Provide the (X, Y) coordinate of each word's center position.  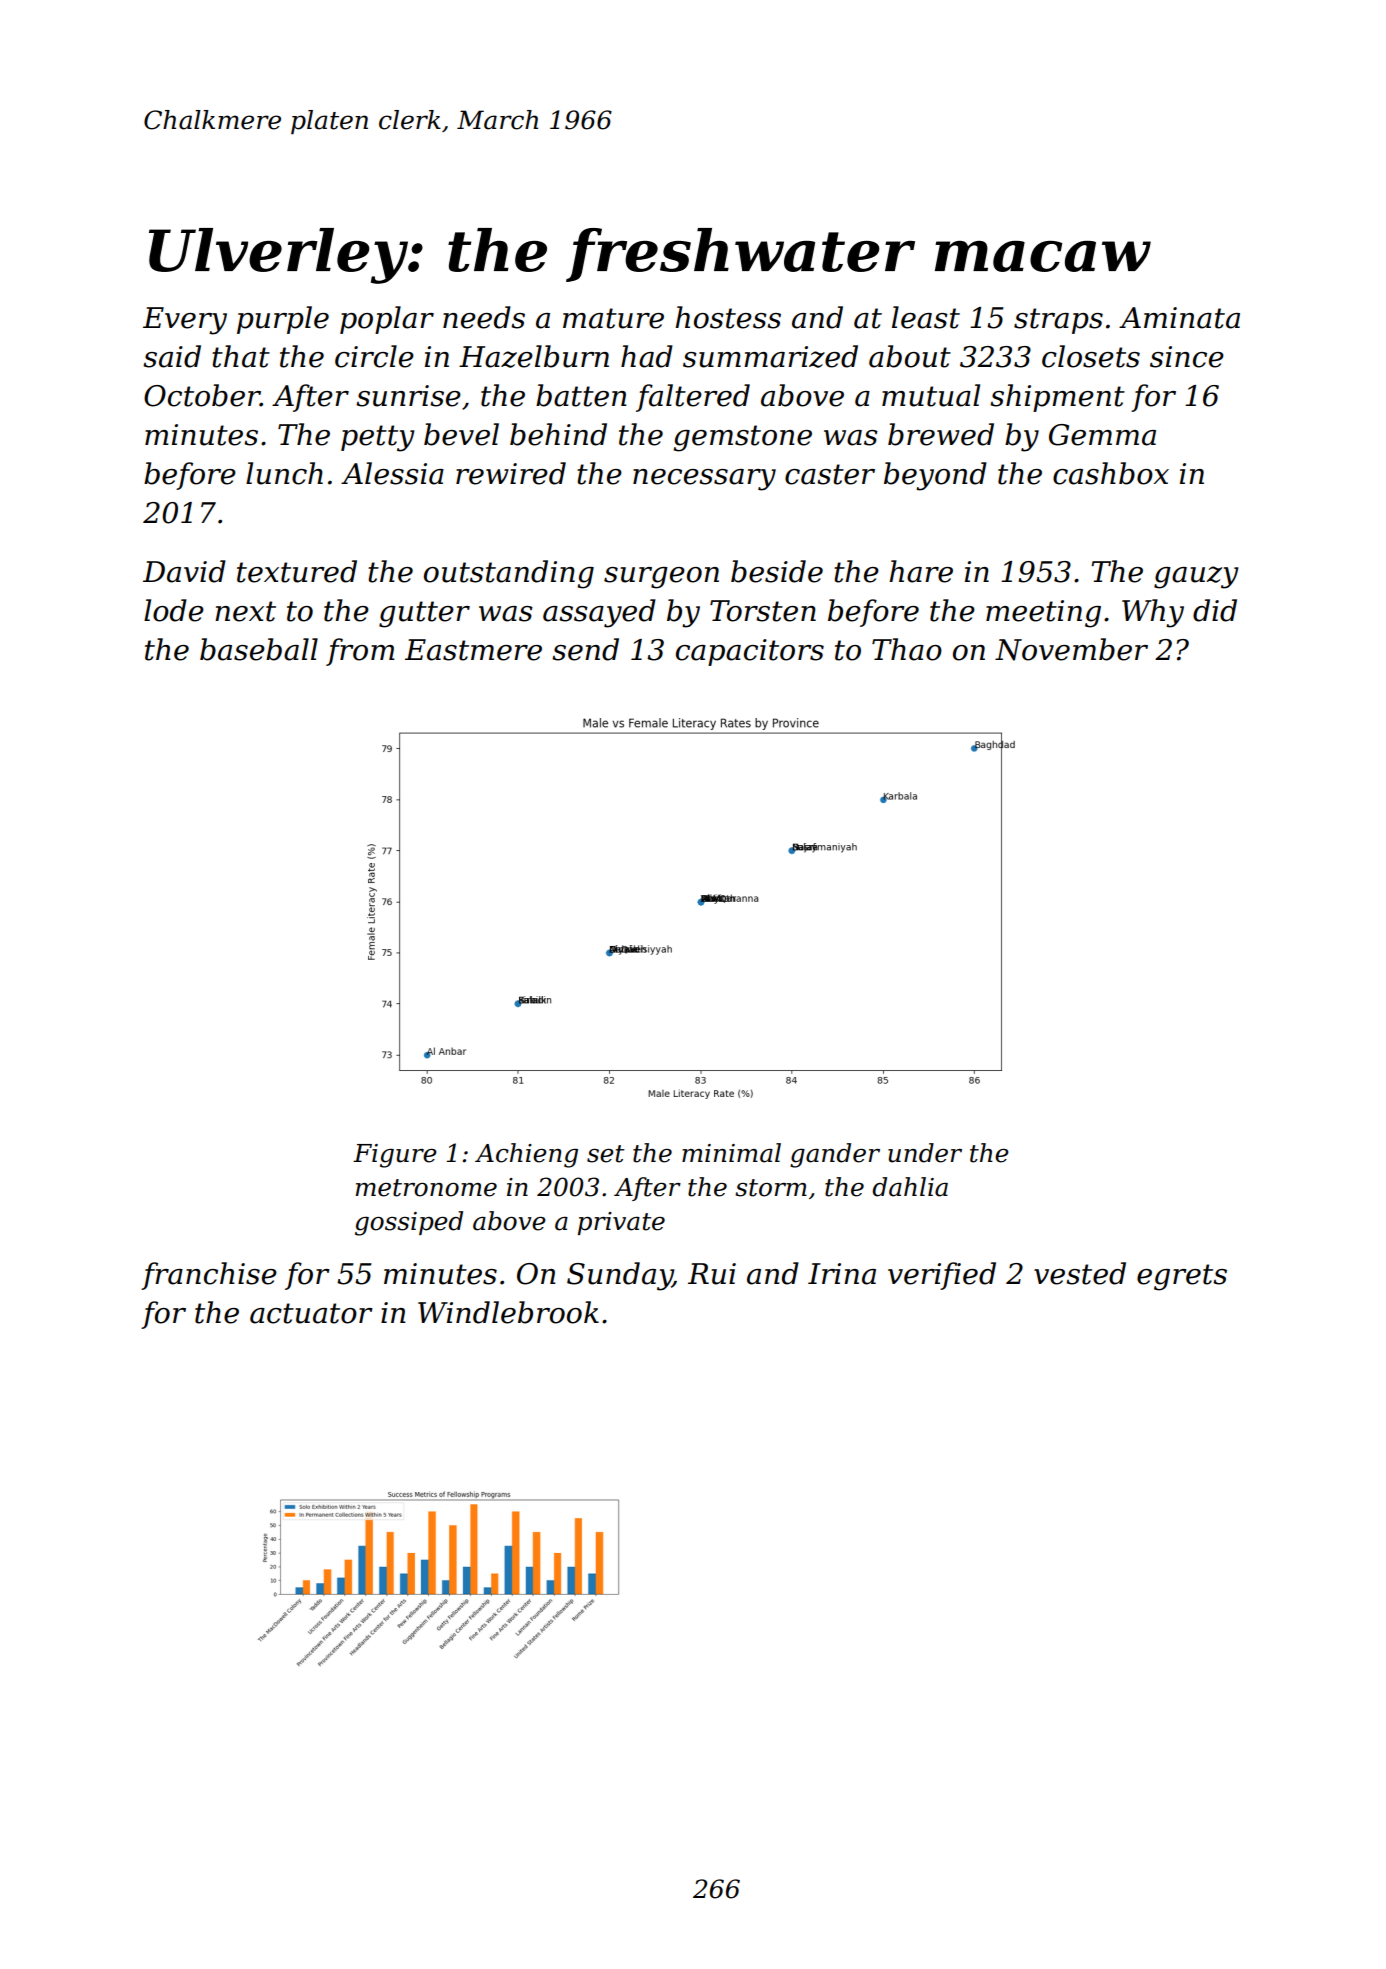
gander (835, 1155)
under (925, 1153)
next (245, 611)
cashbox (1111, 473)
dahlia (910, 1187)
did (1215, 610)
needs (484, 317)
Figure (395, 1156)
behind (558, 434)
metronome (426, 1188)
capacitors (750, 652)
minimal (731, 1153)
